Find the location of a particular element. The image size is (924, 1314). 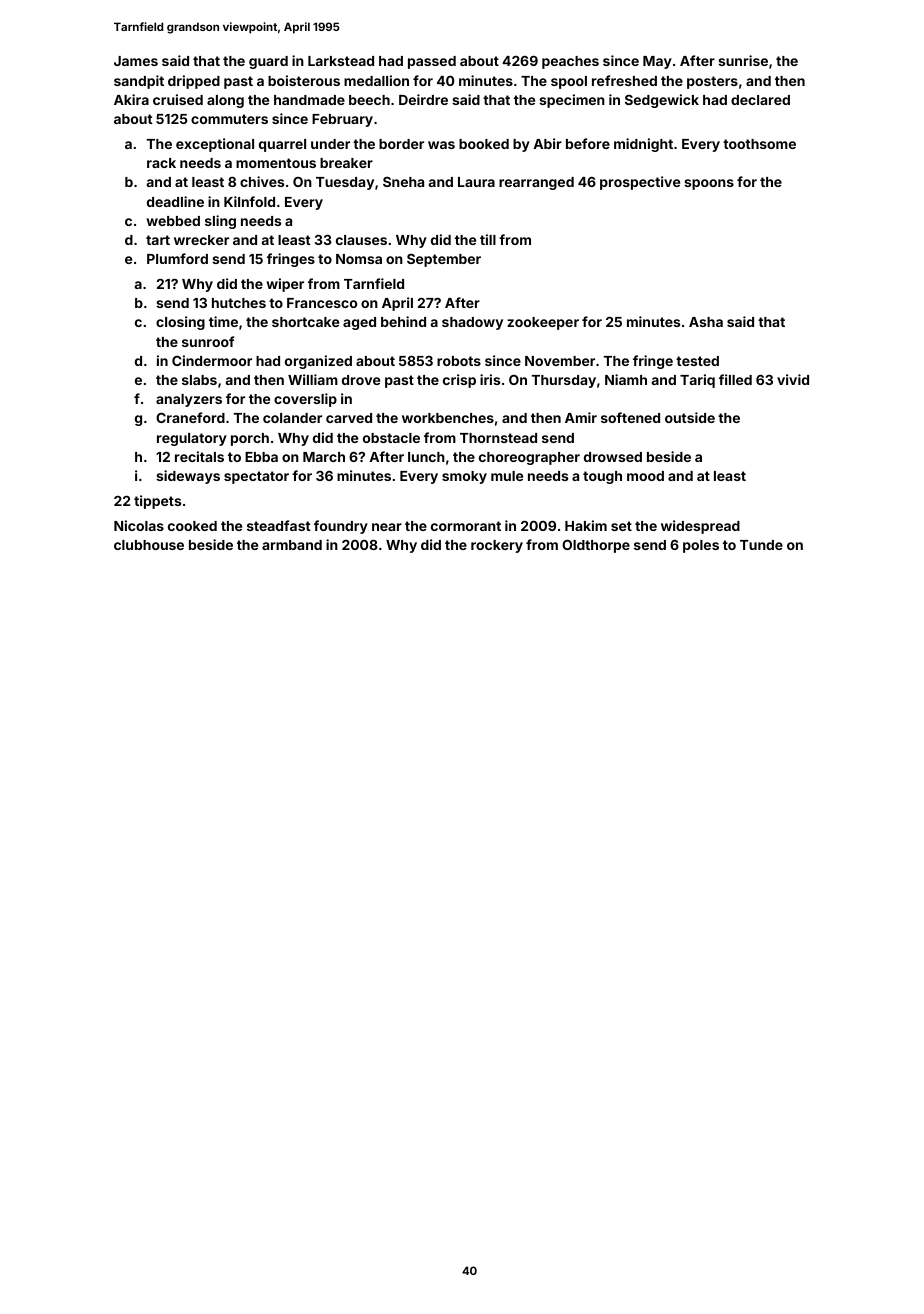

booked is located at coordinates (484, 144).
